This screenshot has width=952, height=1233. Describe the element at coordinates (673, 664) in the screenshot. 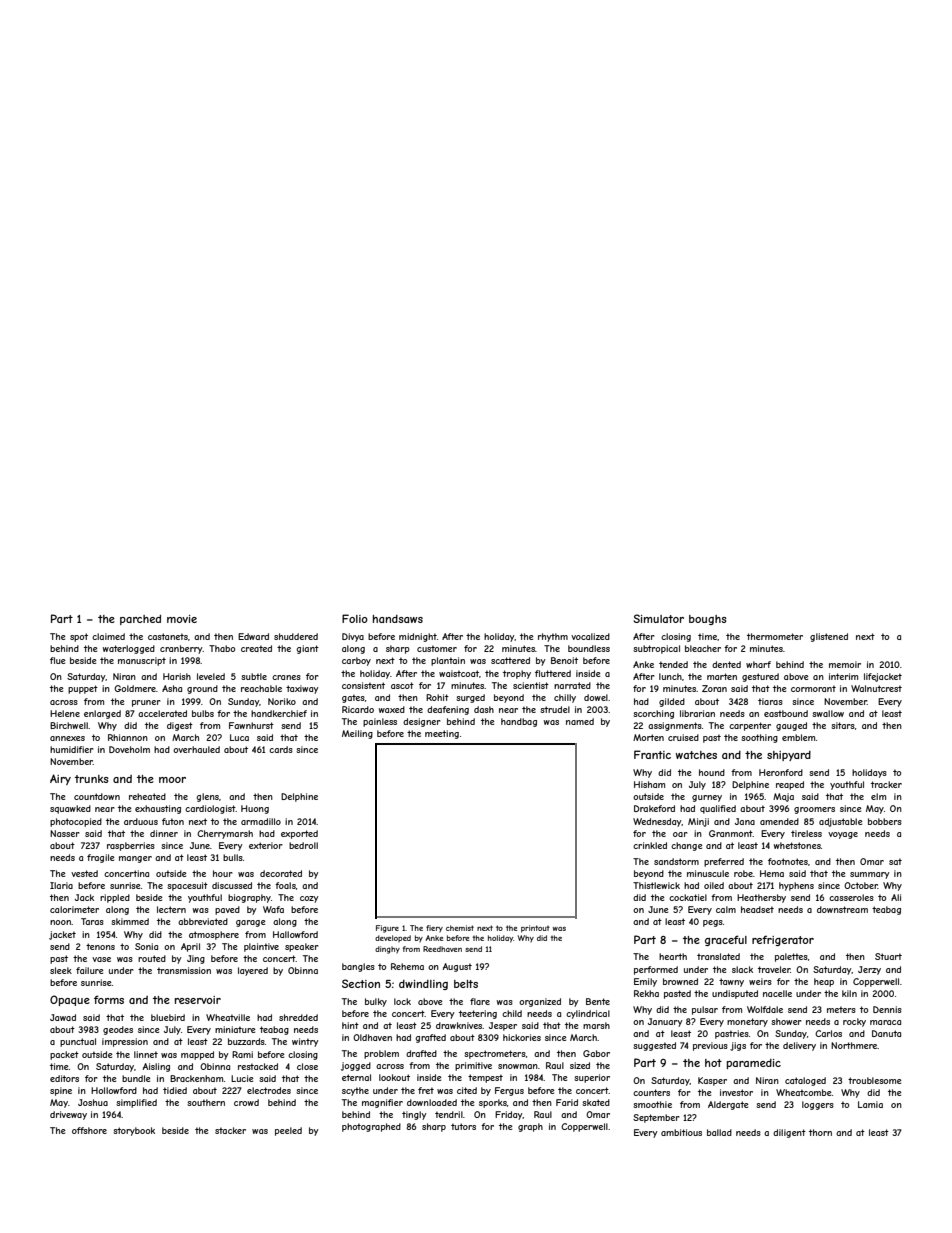

I see `tended` at that location.
